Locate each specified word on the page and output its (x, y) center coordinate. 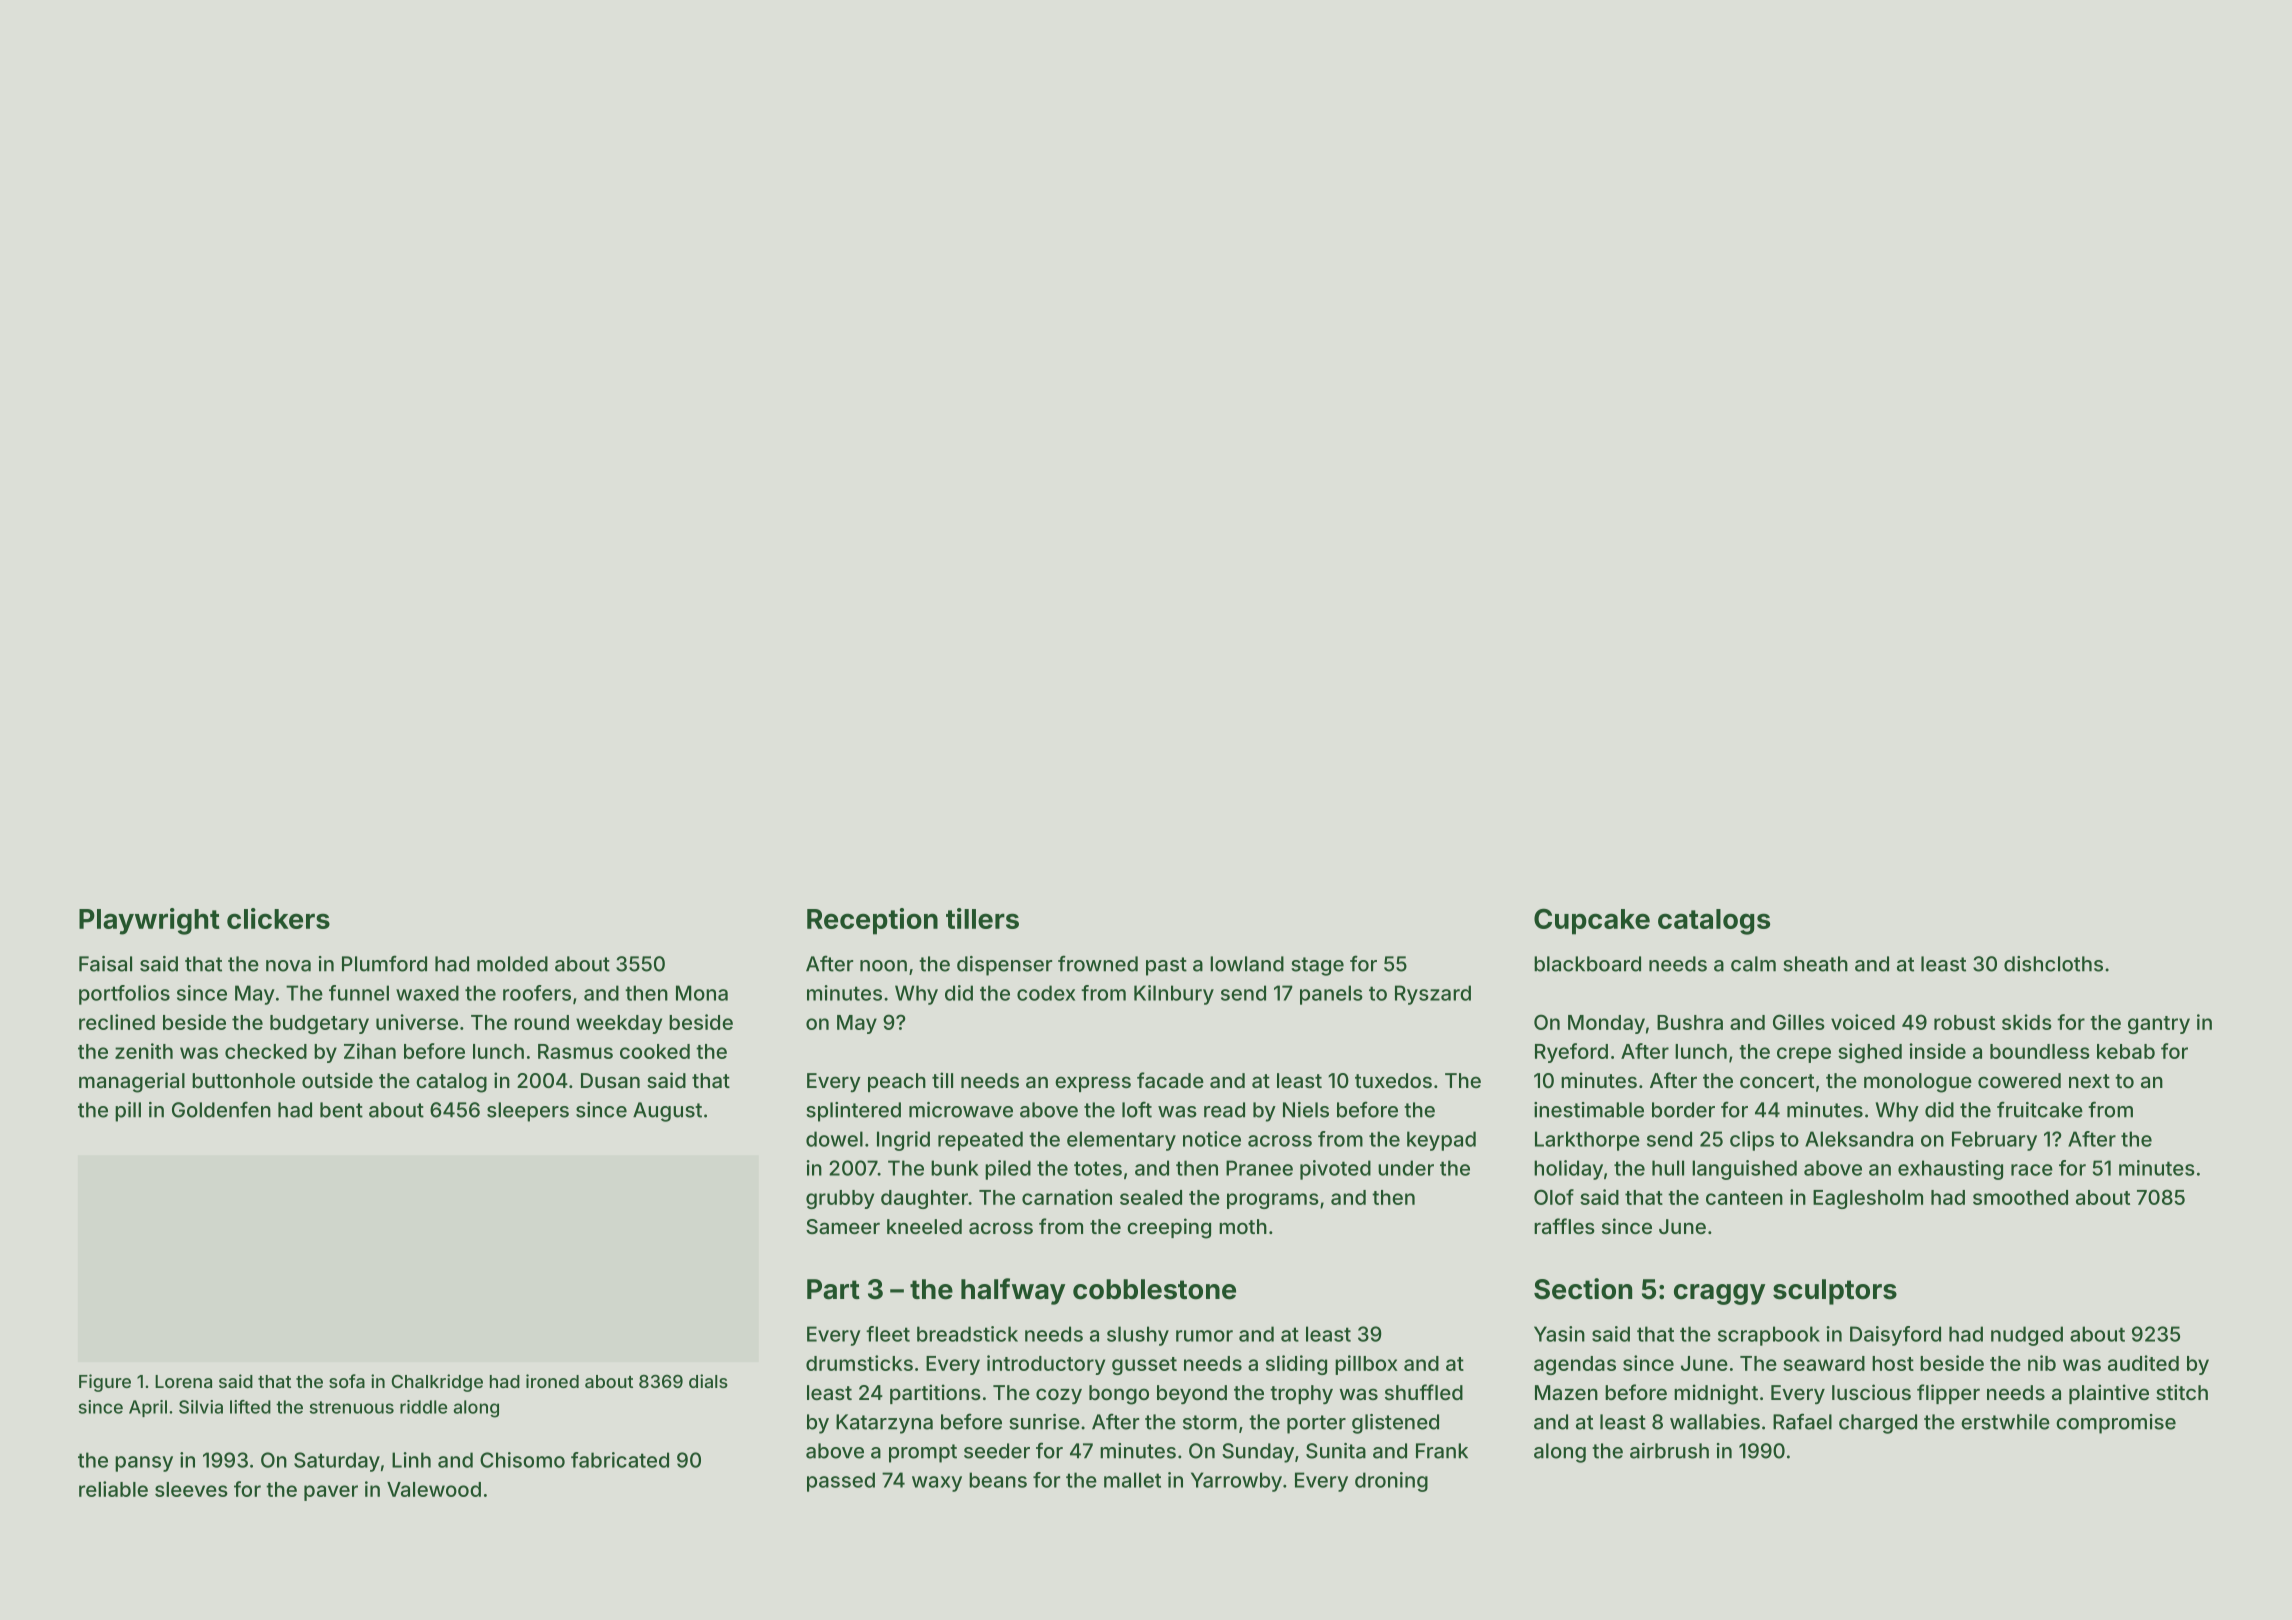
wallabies (1715, 1422)
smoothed (2020, 1197)
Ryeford (1571, 1053)
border (1683, 1110)
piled (1008, 1170)
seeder (997, 1451)
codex (1046, 993)
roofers (537, 993)
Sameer (843, 1226)
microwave (961, 1110)
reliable (113, 1489)
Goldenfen (221, 1109)
